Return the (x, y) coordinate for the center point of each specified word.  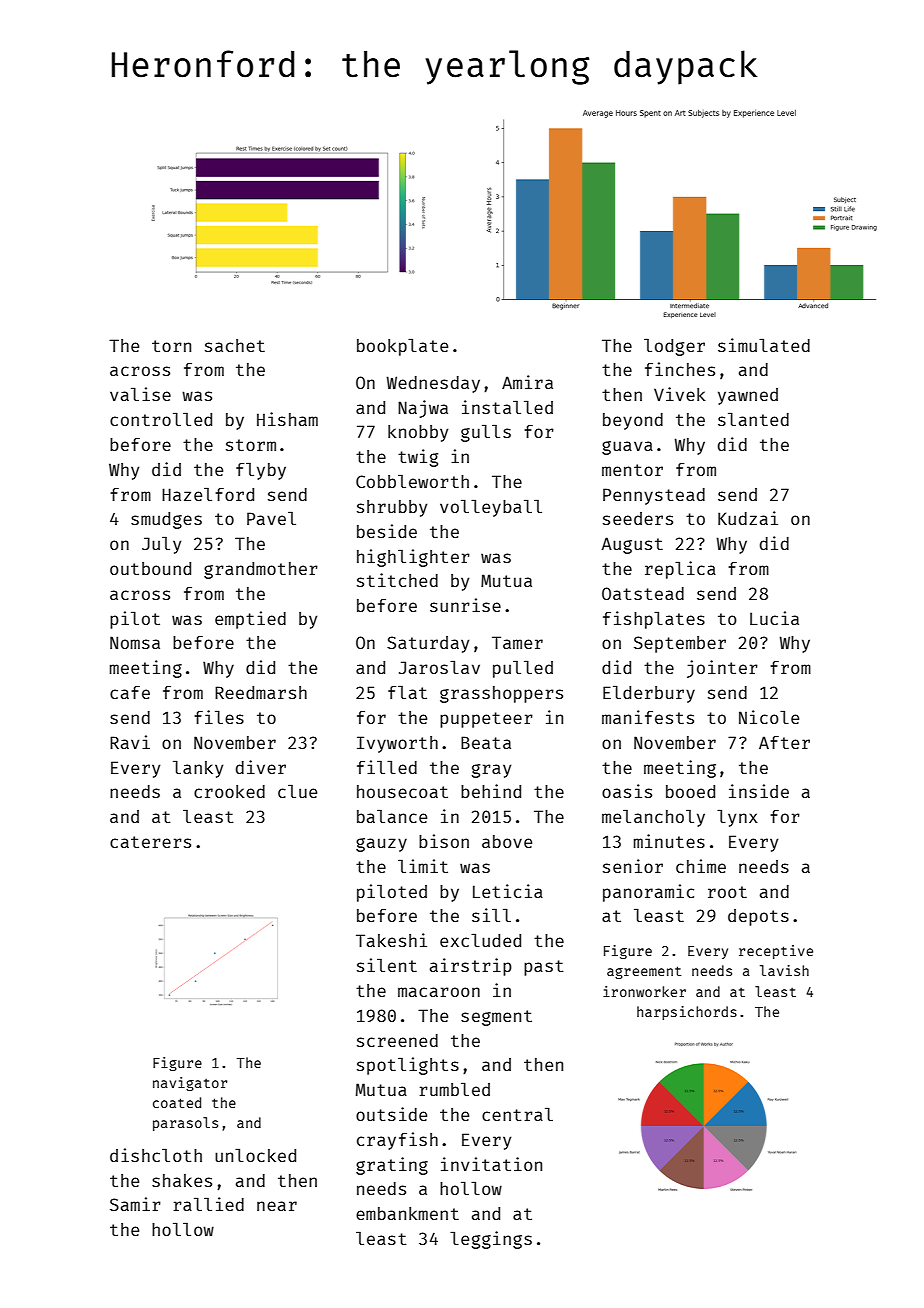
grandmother (261, 570)
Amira (527, 382)
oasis (627, 791)
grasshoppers (501, 694)
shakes (182, 1180)
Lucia (774, 618)
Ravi (130, 742)
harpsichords (687, 1013)
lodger (674, 347)
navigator (190, 1084)
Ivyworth (397, 744)
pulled (523, 669)
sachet (235, 345)
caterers (150, 842)
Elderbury (649, 694)
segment (496, 1018)
